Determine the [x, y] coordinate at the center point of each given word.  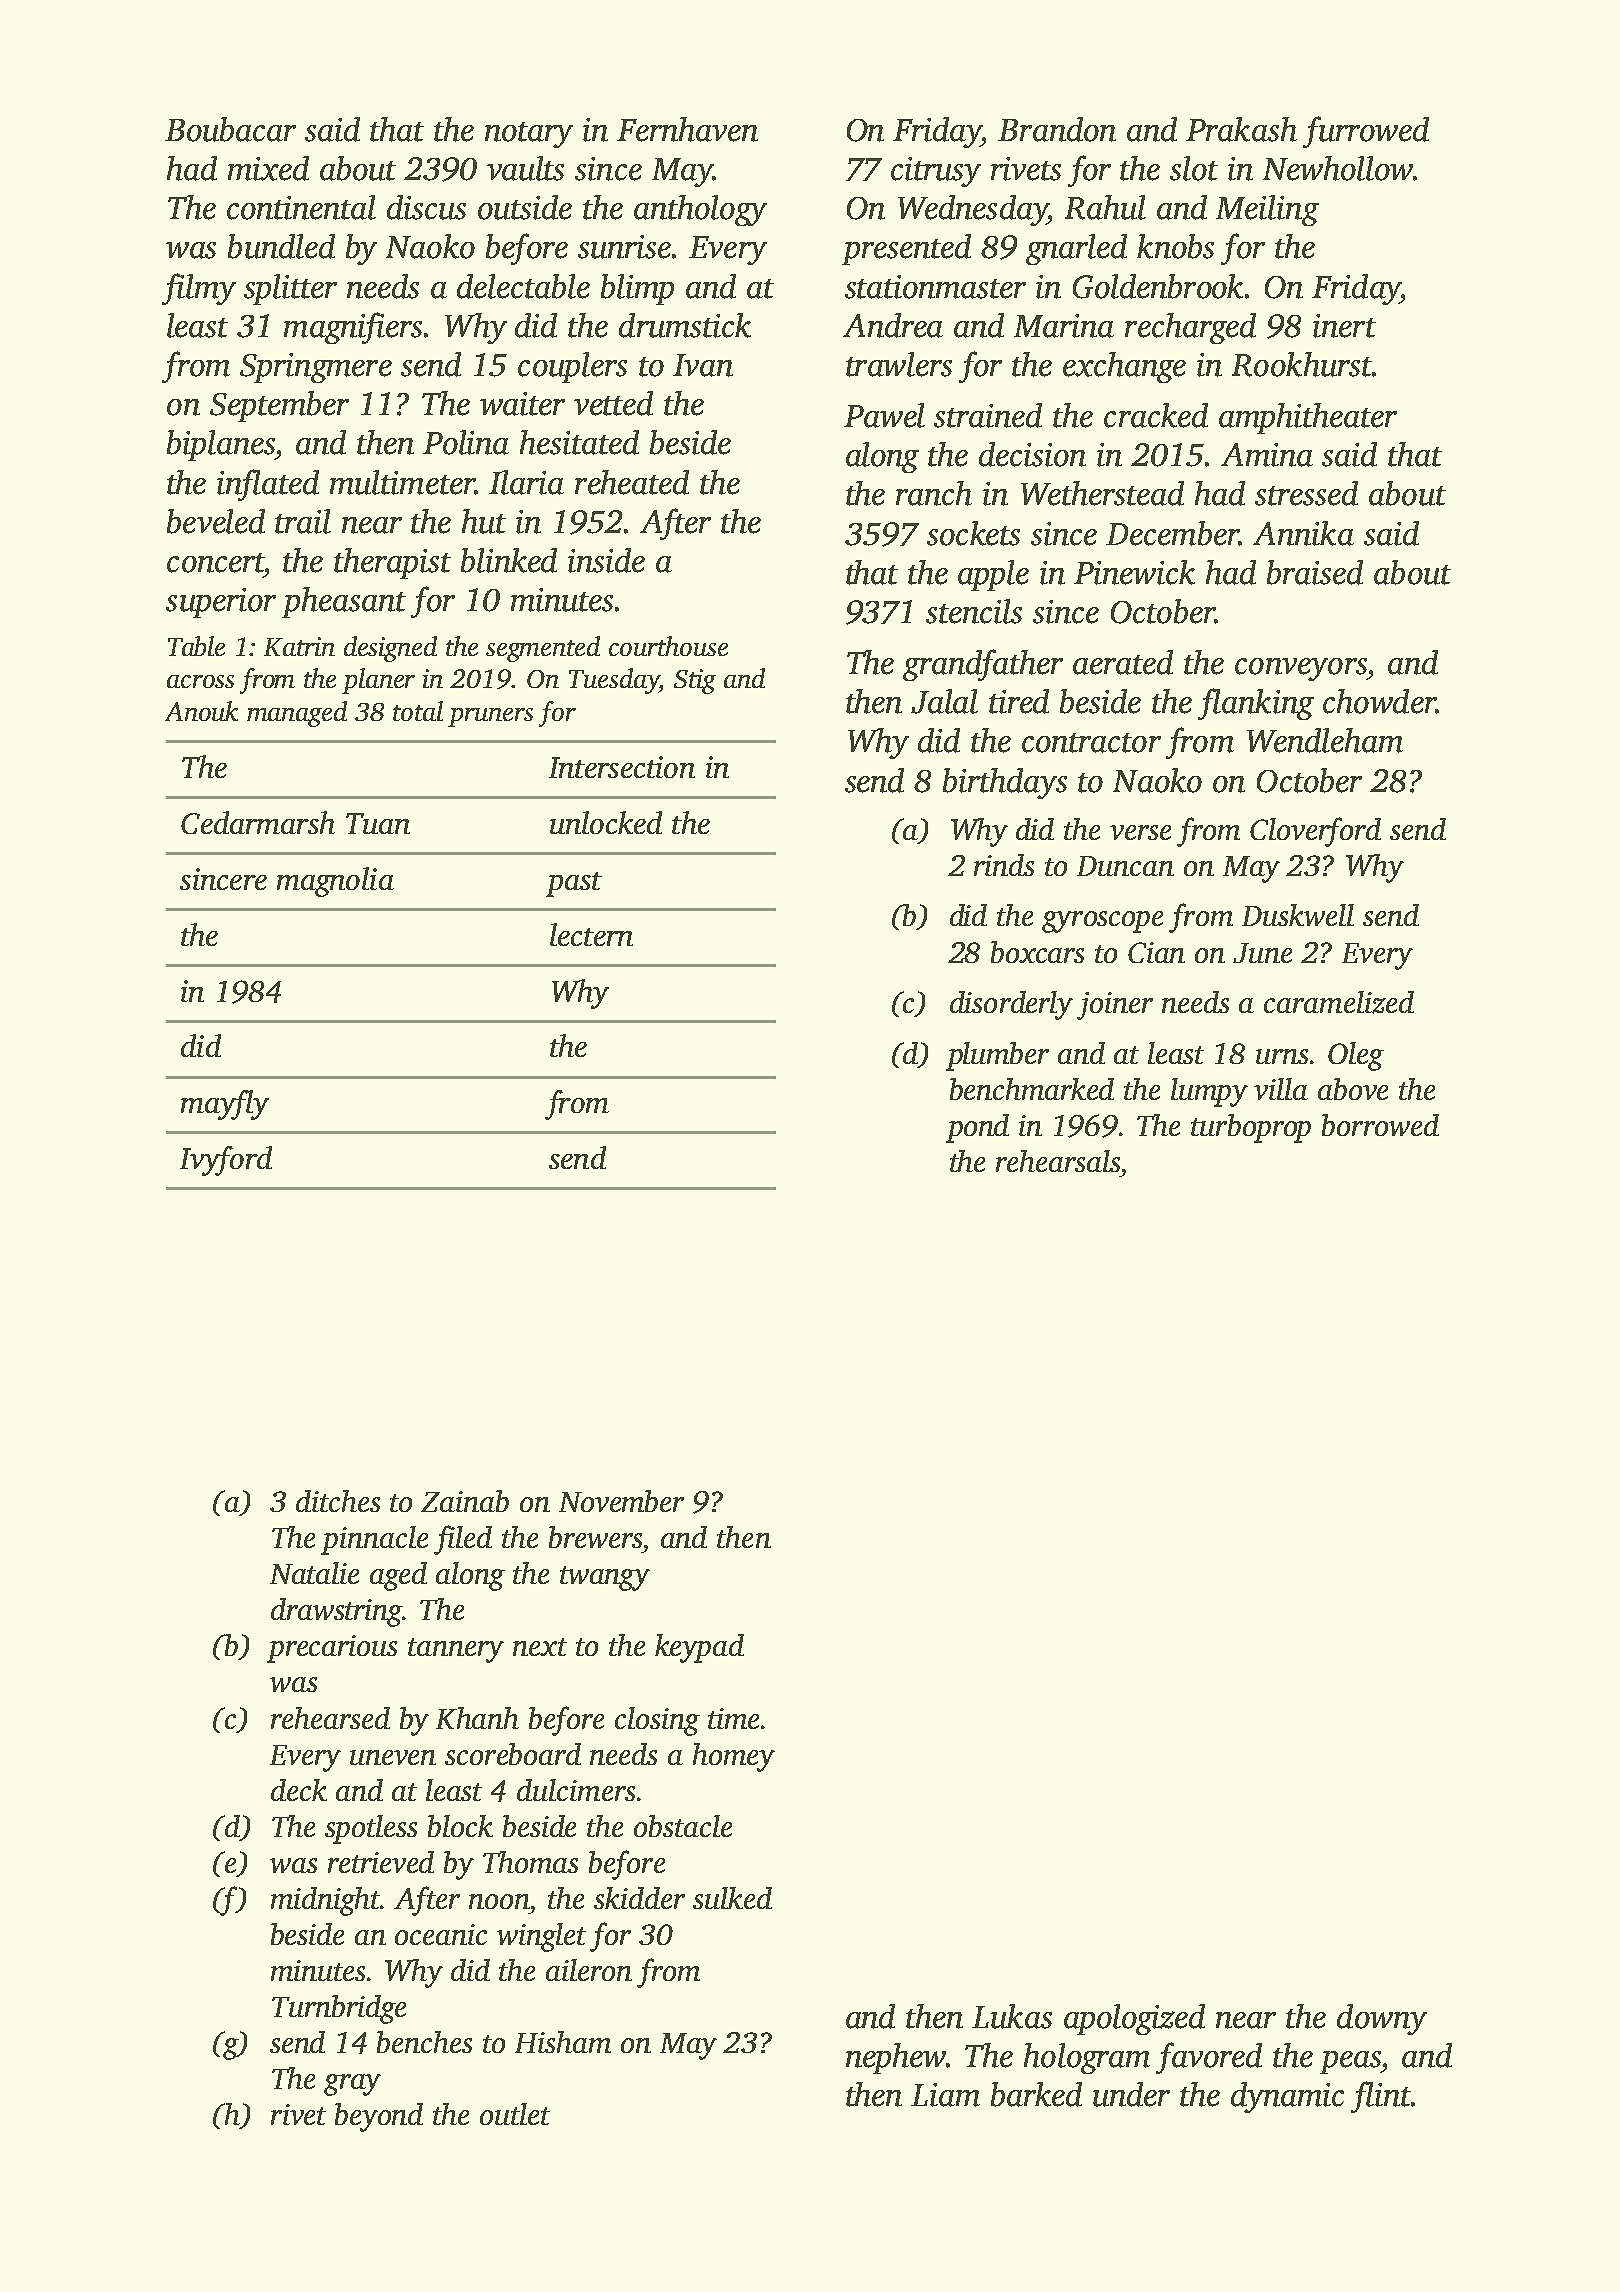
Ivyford [226, 1161]
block [460, 1826]
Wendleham [1325, 740]
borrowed [1380, 1125]
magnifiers [353, 328]
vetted [613, 403]
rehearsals [1057, 1161]
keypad [699, 1648]
